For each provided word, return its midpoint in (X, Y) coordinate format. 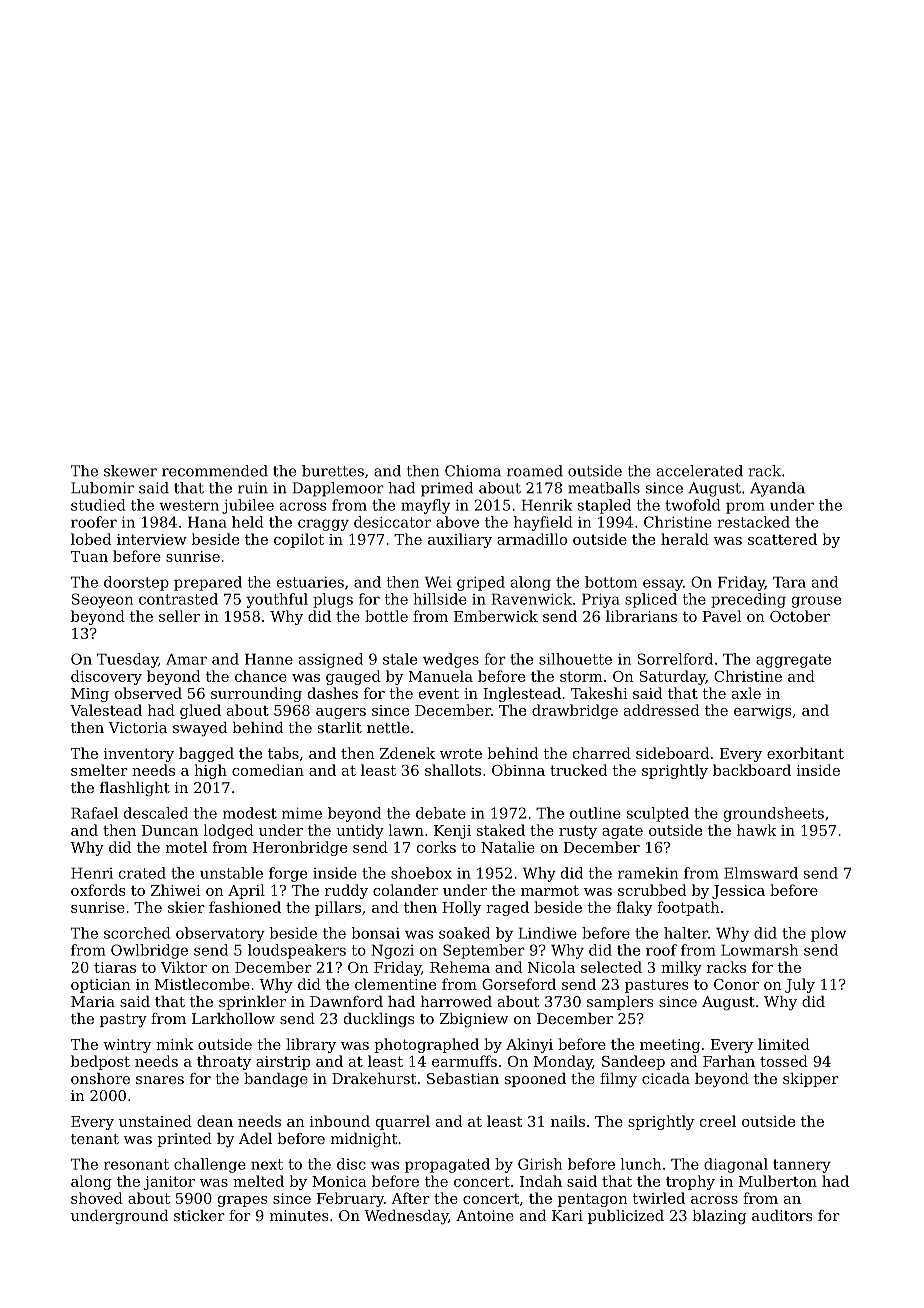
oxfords (98, 890)
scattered (782, 539)
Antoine (485, 1215)
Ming (90, 695)
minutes (299, 1215)
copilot (299, 540)
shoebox (421, 873)
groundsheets (774, 814)
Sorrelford (675, 659)
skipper (811, 1080)
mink (174, 1044)
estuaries (310, 582)
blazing (719, 1217)
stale (400, 659)
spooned (535, 1080)
